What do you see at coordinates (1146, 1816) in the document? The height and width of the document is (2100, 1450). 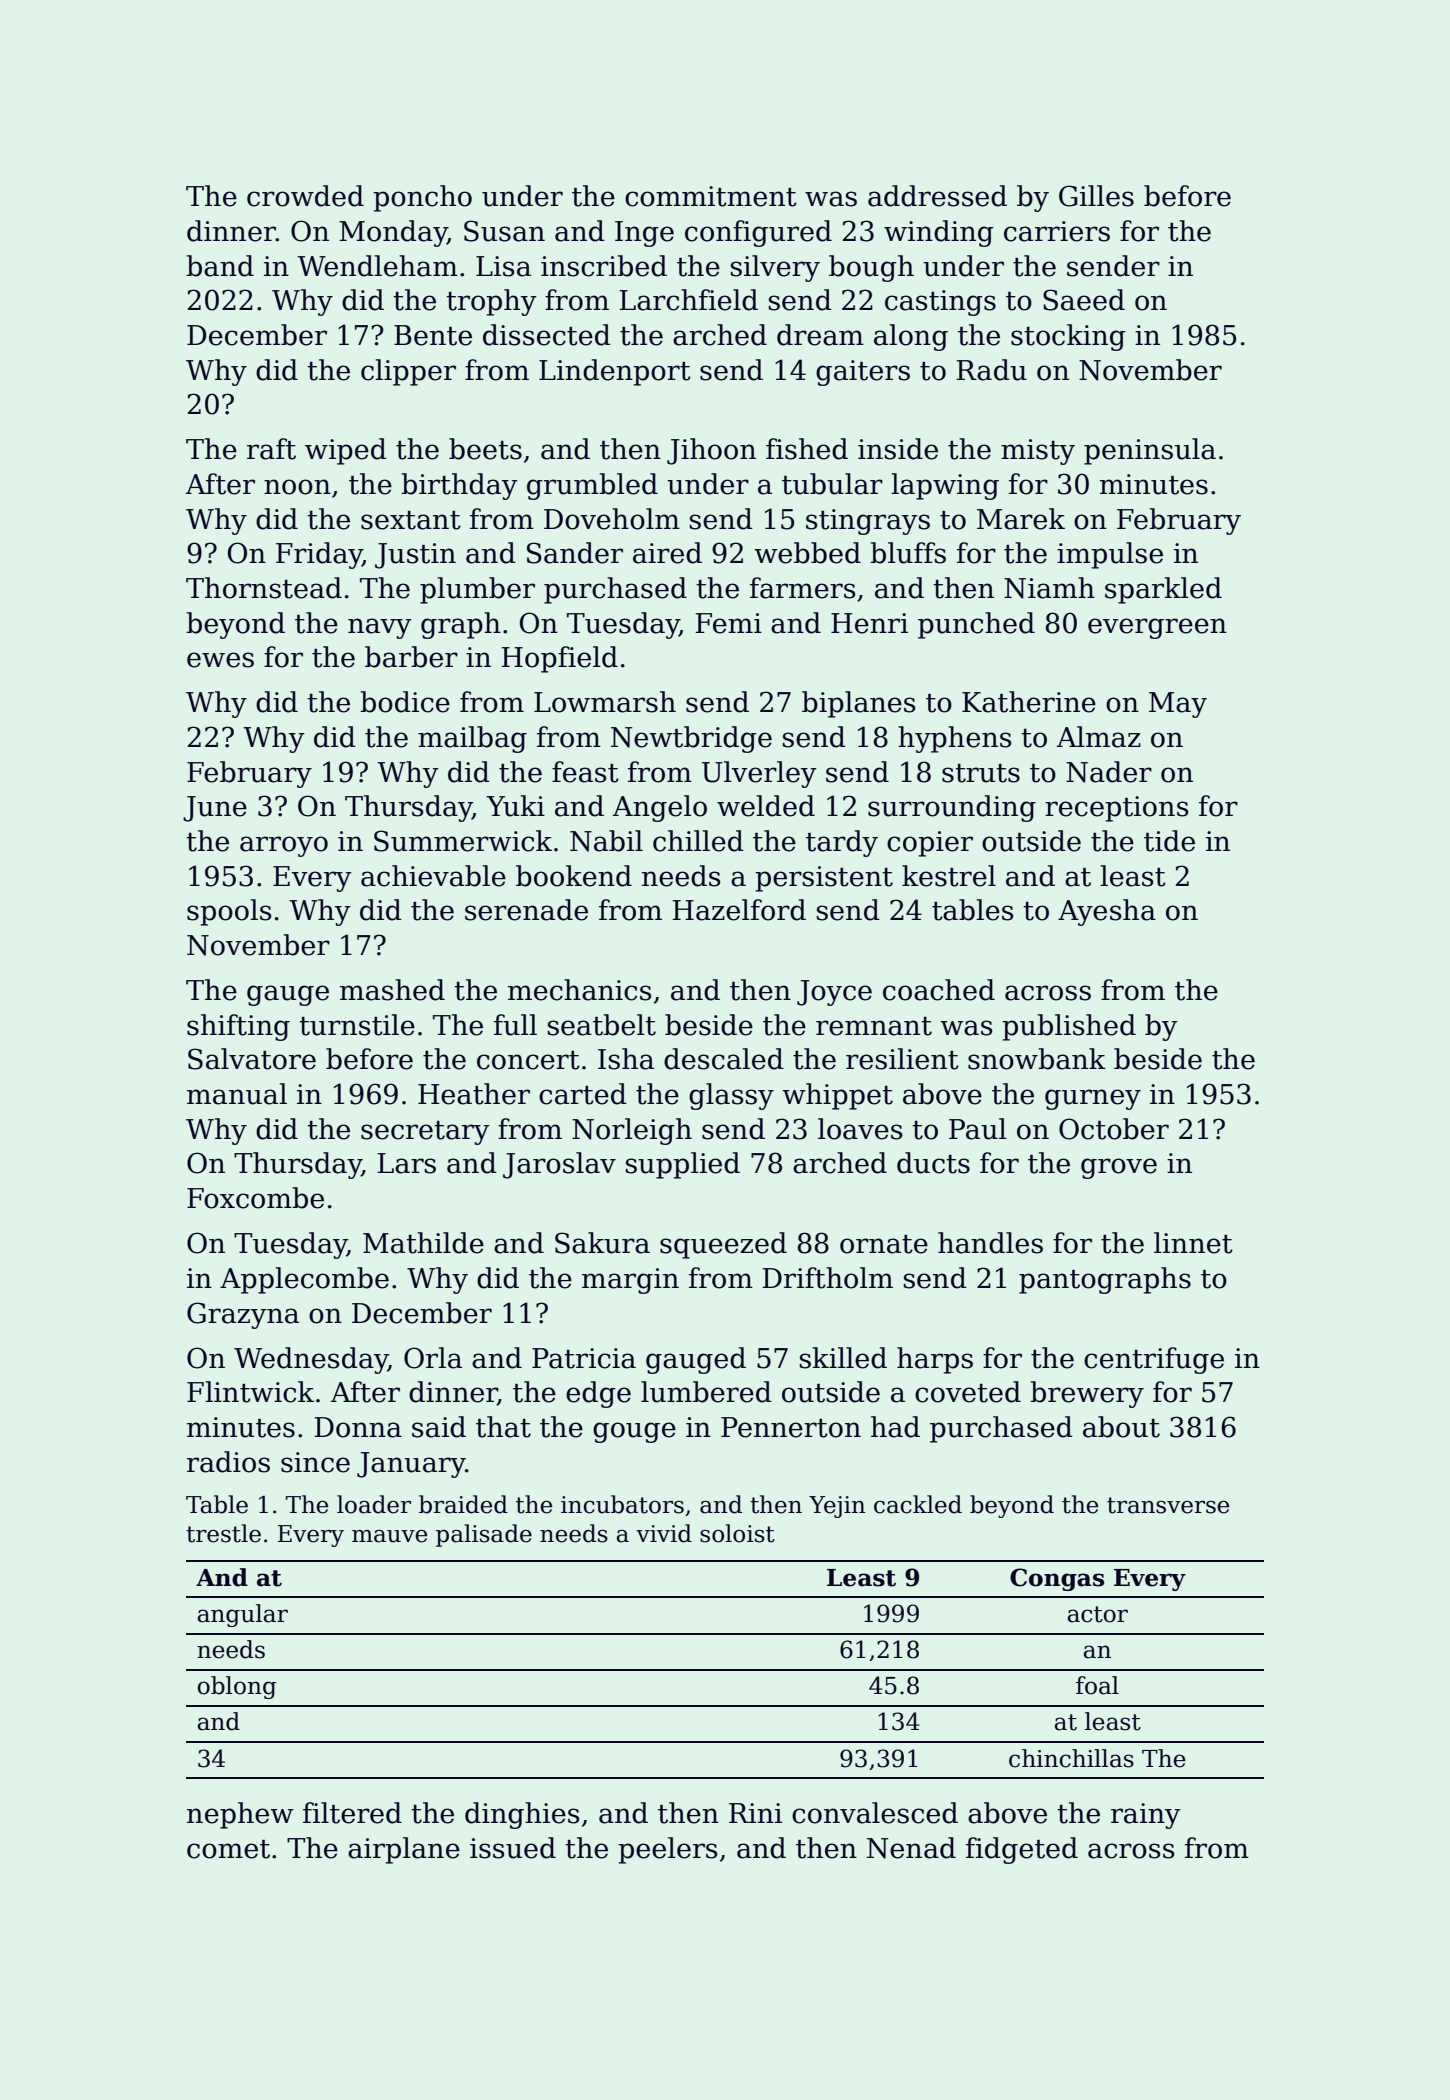 I see `rainy` at bounding box center [1146, 1816].
